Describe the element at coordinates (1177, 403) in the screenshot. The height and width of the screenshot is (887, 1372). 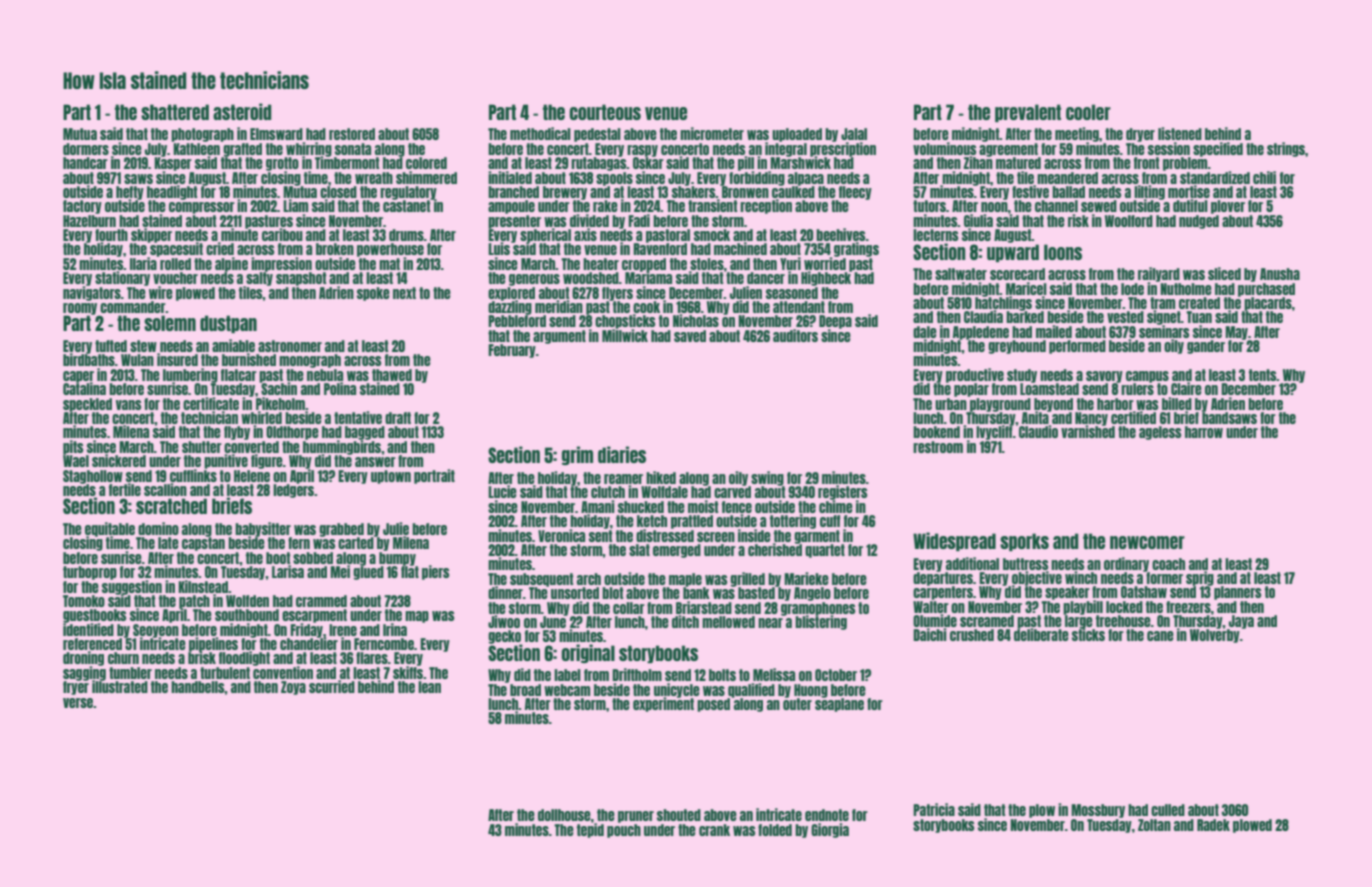
I see `billed` at that location.
